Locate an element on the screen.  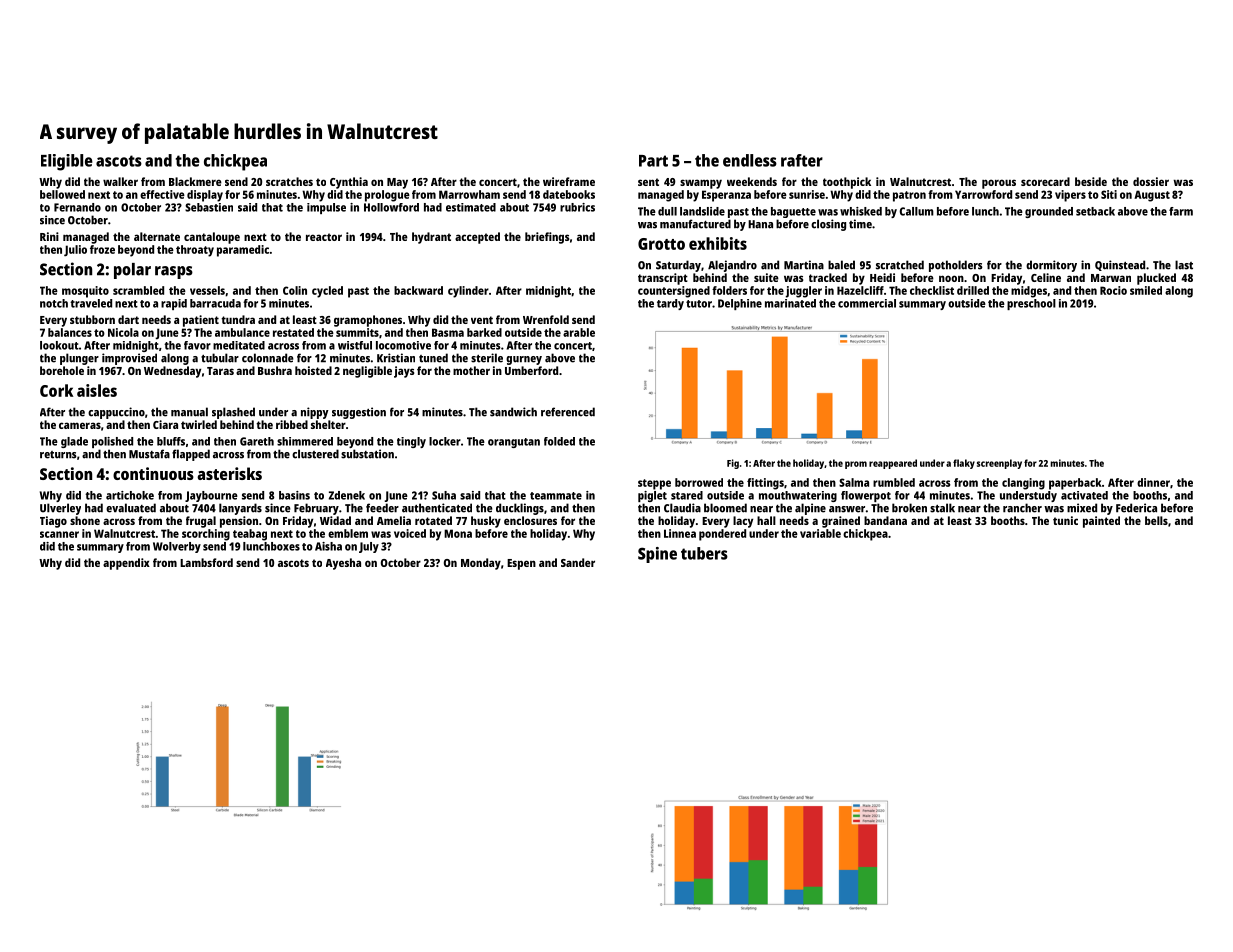
dossier is located at coordinates (1151, 181).
